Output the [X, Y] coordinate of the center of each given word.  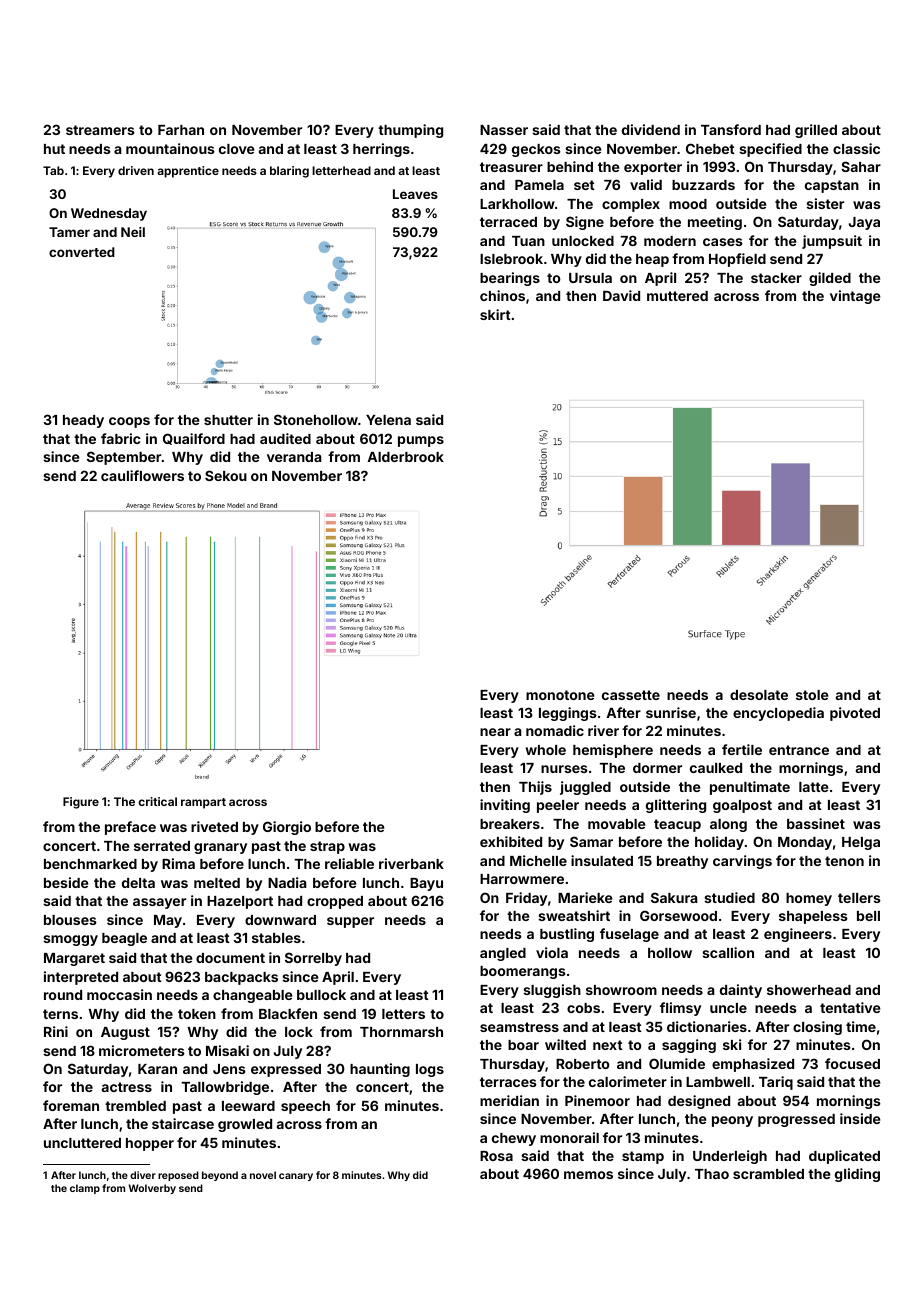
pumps [421, 441]
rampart [203, 803]
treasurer [511, 167]
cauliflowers [142, 475]
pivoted [855, 714]
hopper [150, 1144]
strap [327, 847]
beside [66, 882]
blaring [289, 172]
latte [814, 787]
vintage [855, 297]
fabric [121, 438]
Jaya [864, 223]
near [495, 732]
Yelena [388, 420]
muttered [677, 296]
